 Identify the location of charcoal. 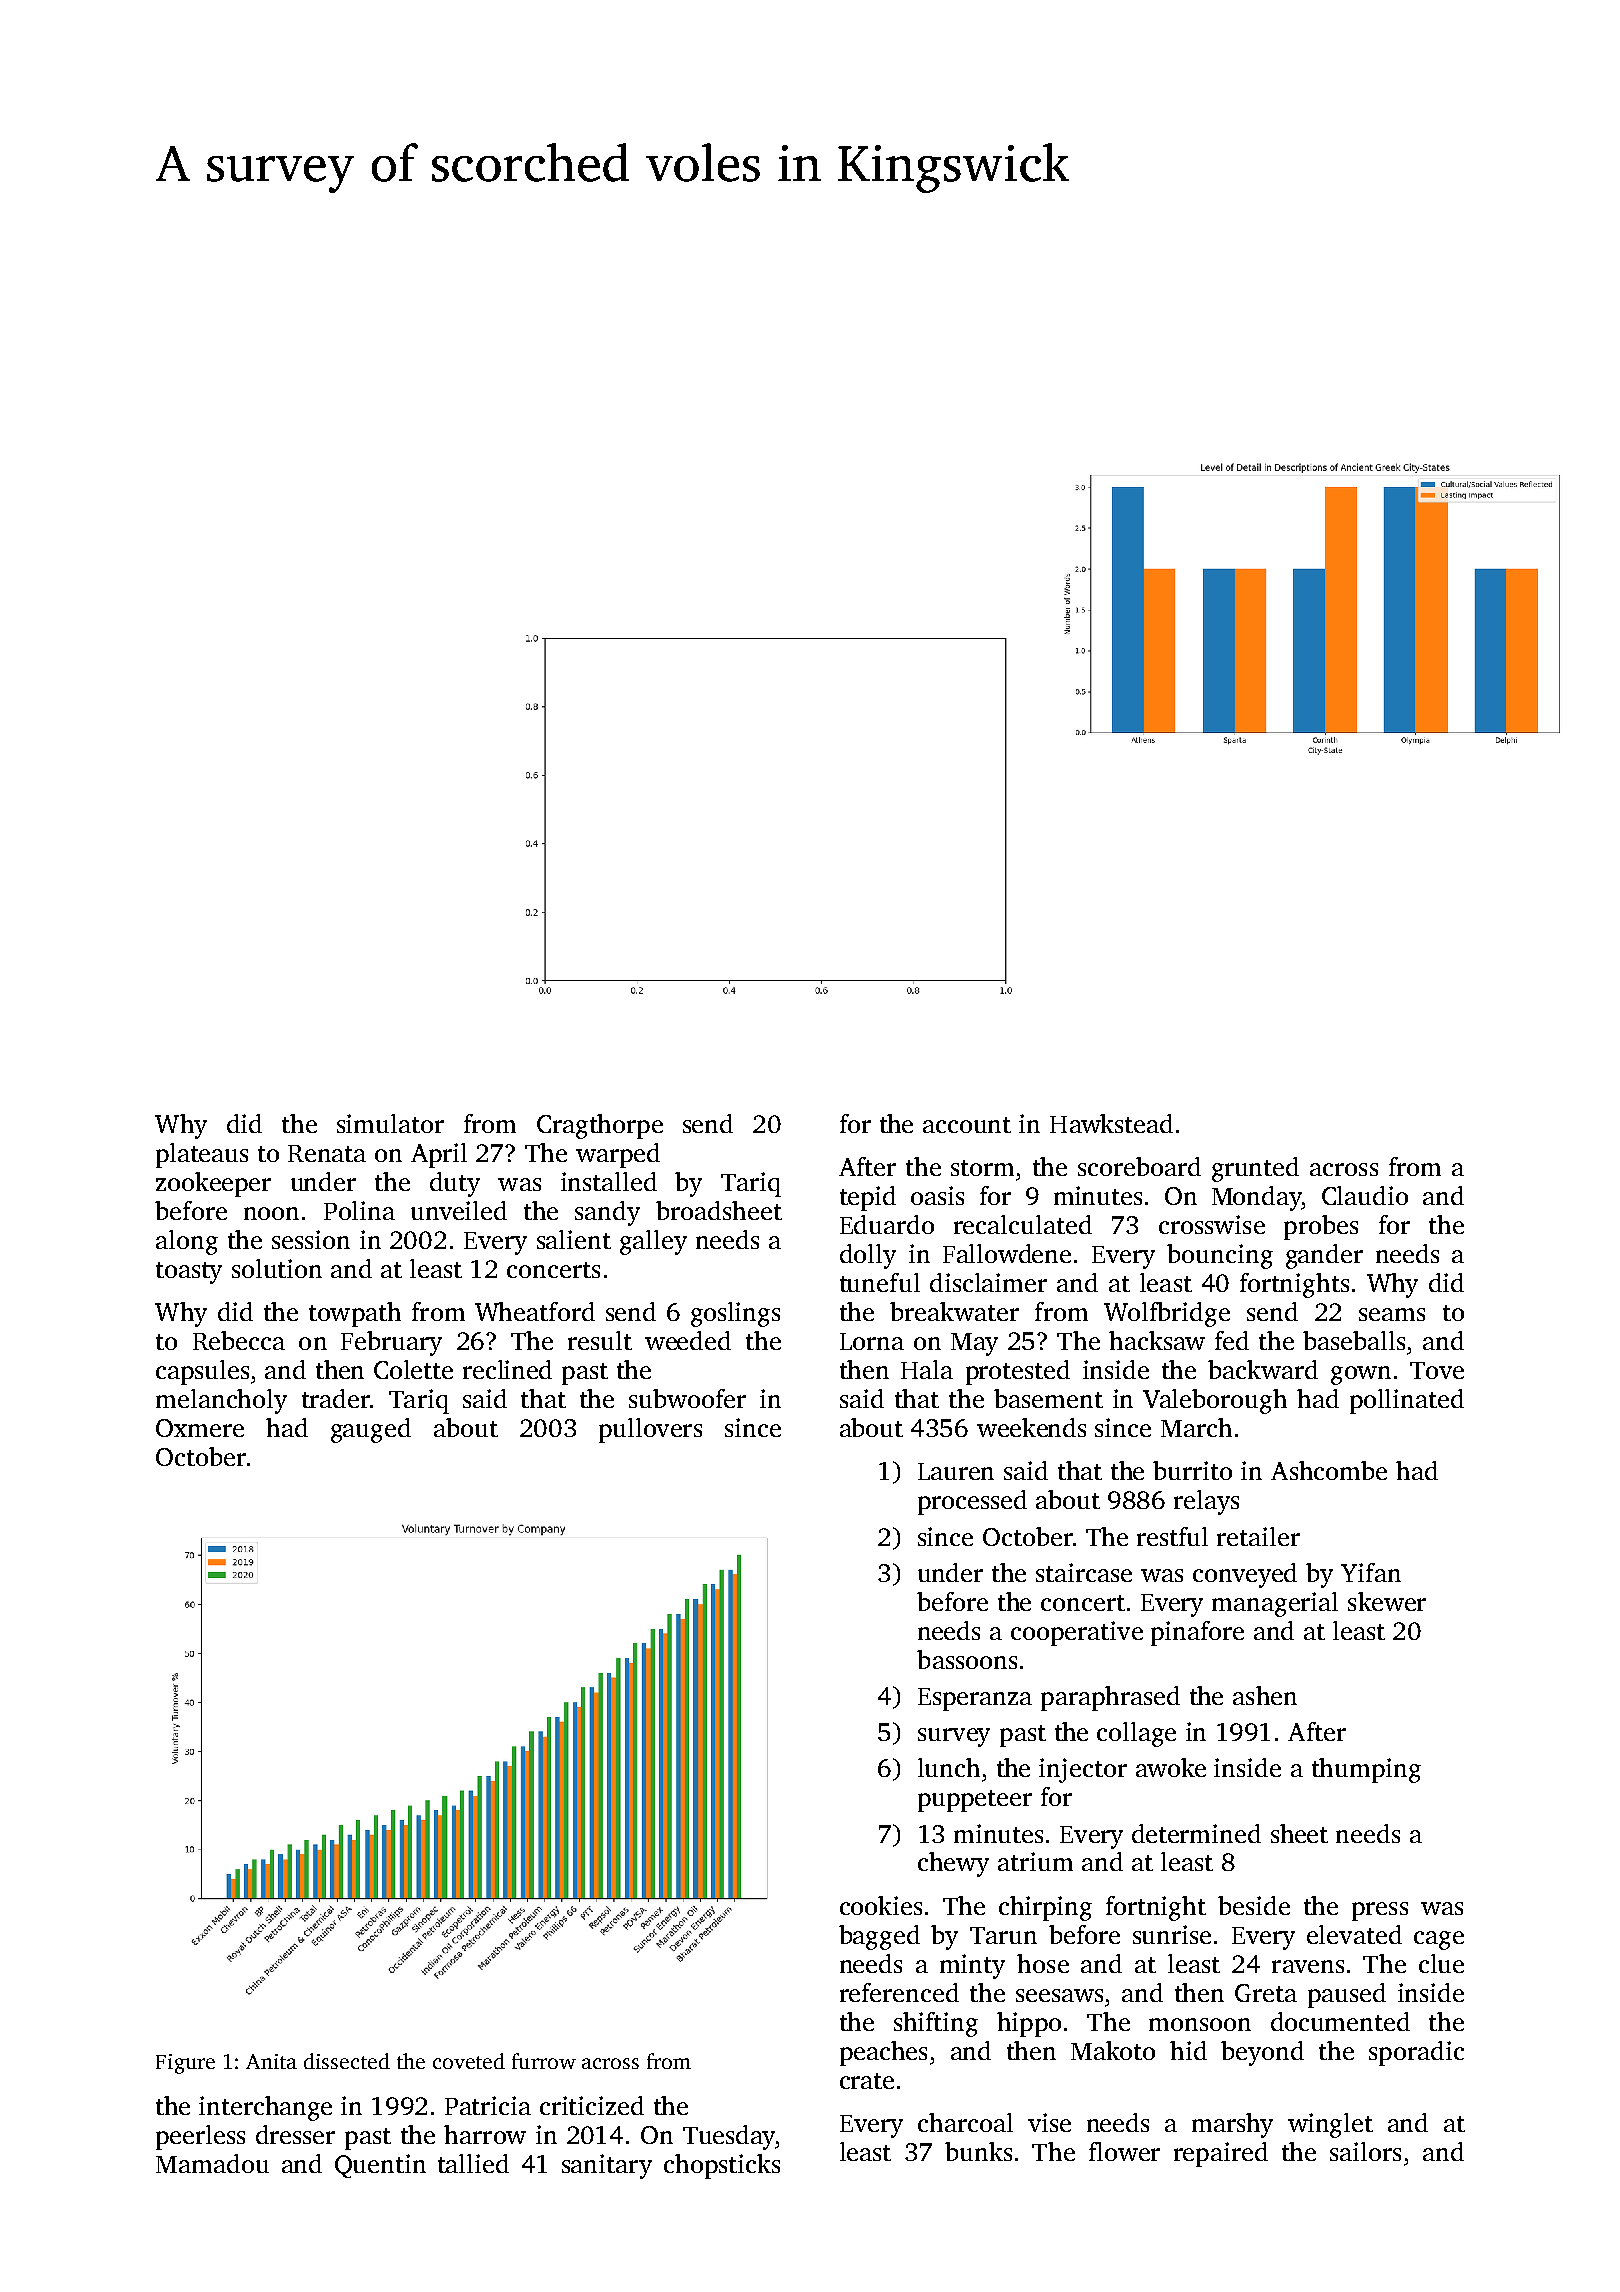
(965, 2122).
